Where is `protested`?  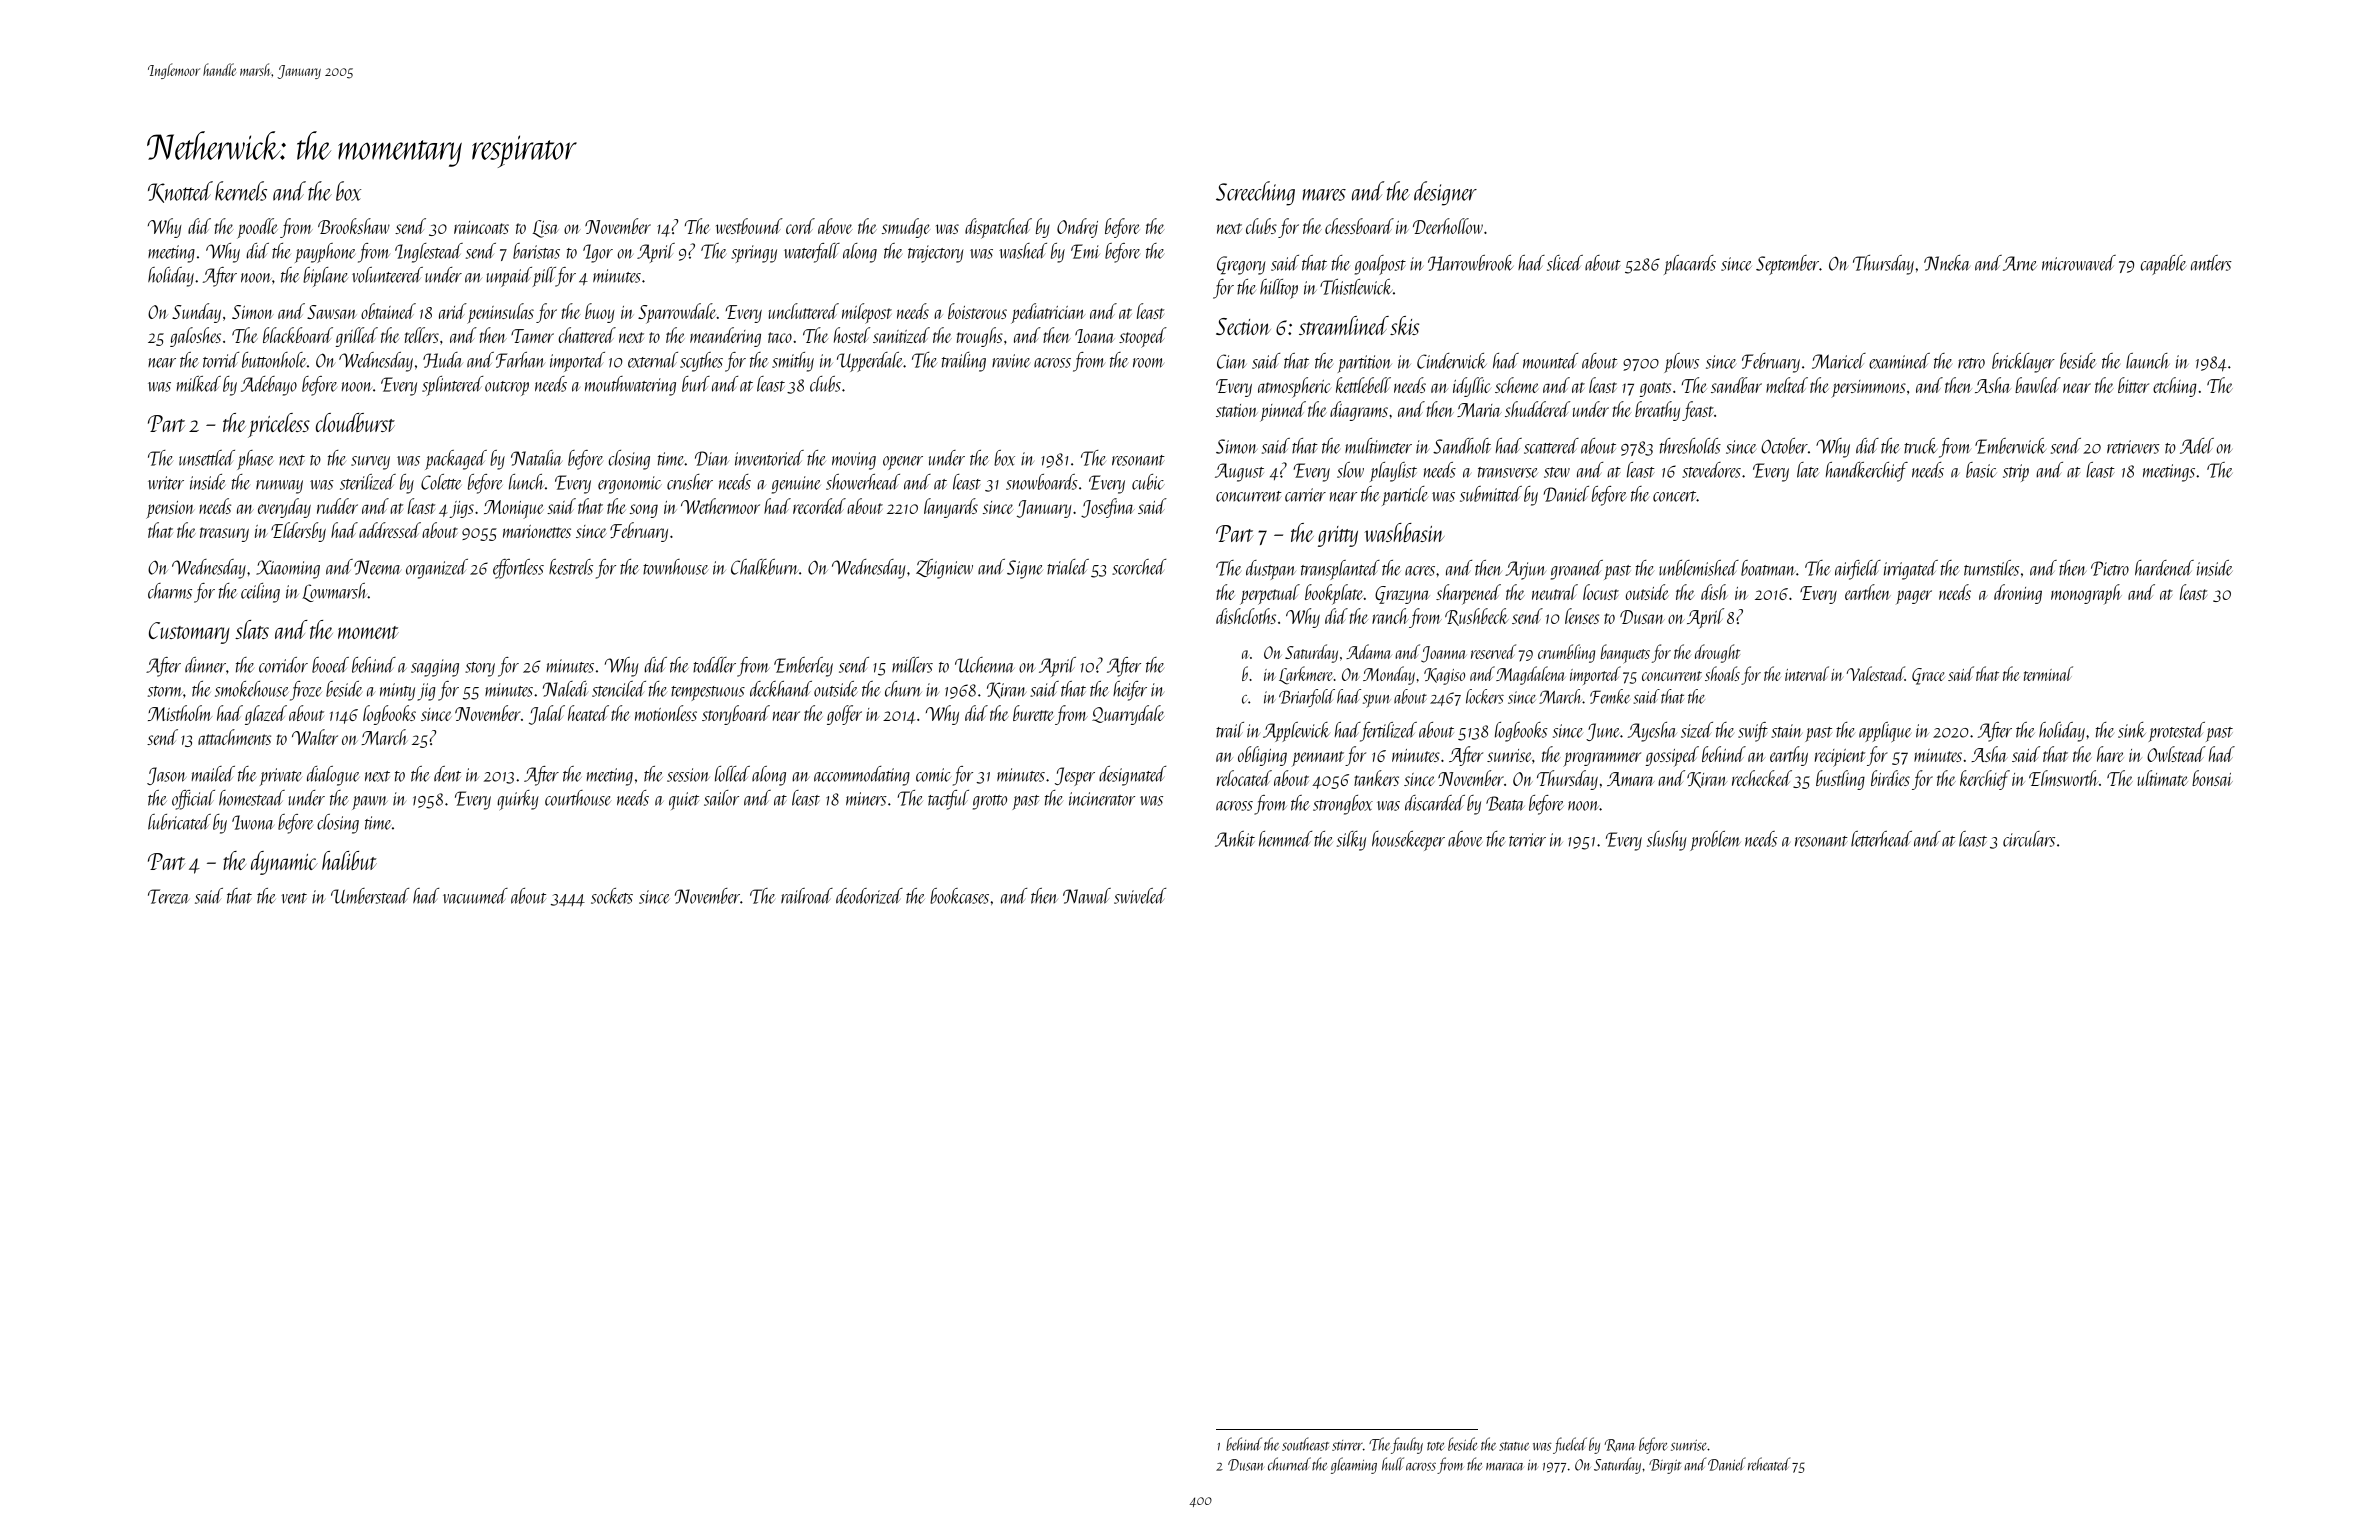
protested is located at coordinates (2177, 732).
